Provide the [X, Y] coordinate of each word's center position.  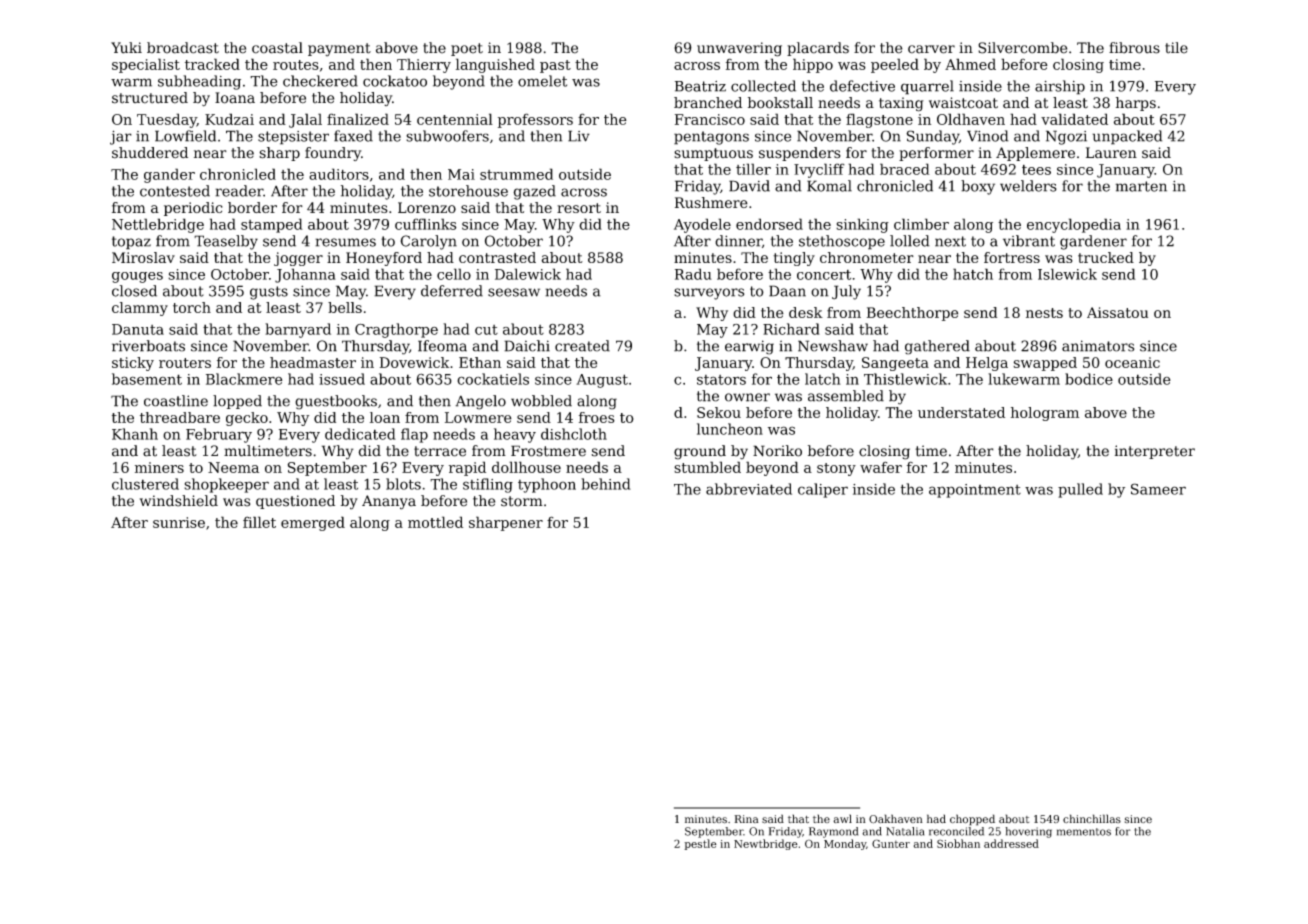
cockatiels [493, 379]
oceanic [1132, 362]
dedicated [360, 434]
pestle [700, 844]
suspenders [800, 154]
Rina [746, 819]
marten [1141, 186]
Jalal [305, 120]
